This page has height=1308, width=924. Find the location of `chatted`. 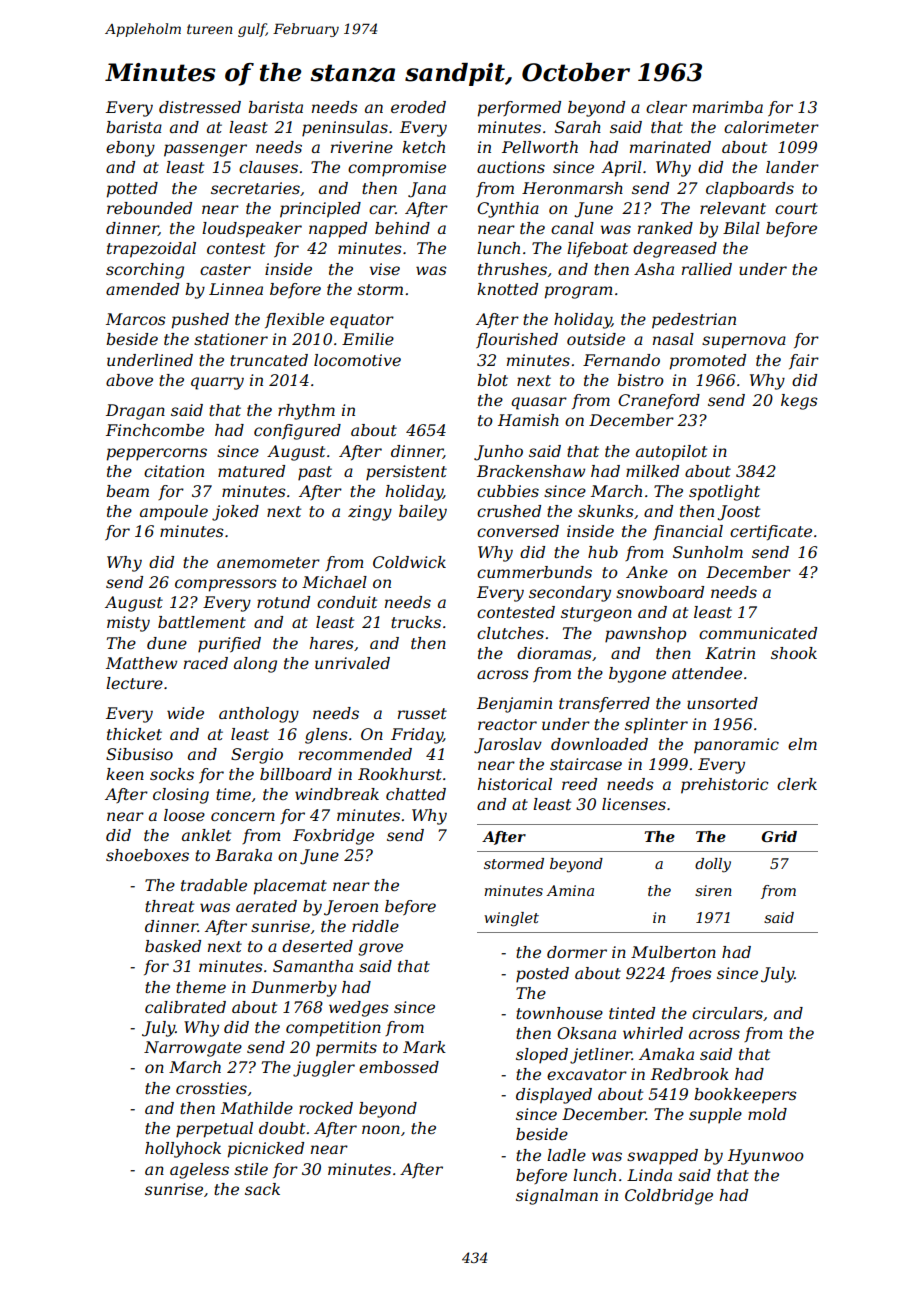

chatted is located at coordinates (416, 794).
